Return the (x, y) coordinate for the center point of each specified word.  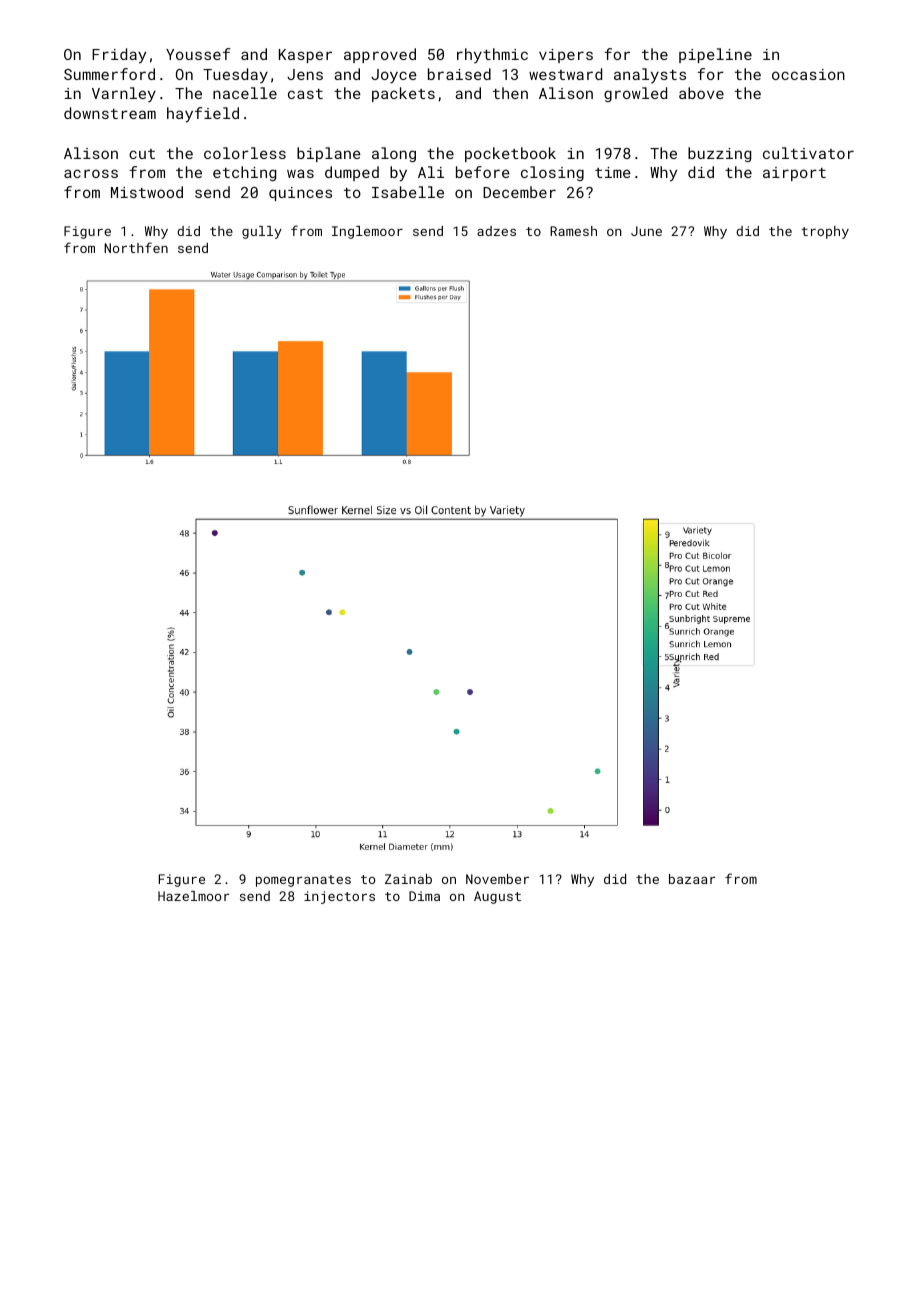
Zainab (408, 879)
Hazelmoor (193, 896)
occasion (808, 74)
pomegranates (303, 881)
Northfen (136, 247)
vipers (566, 56)
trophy (825, 232)
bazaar (692, 879)
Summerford (109, 74)
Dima (424, 896)
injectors (339, 897)
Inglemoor (367, 232)
